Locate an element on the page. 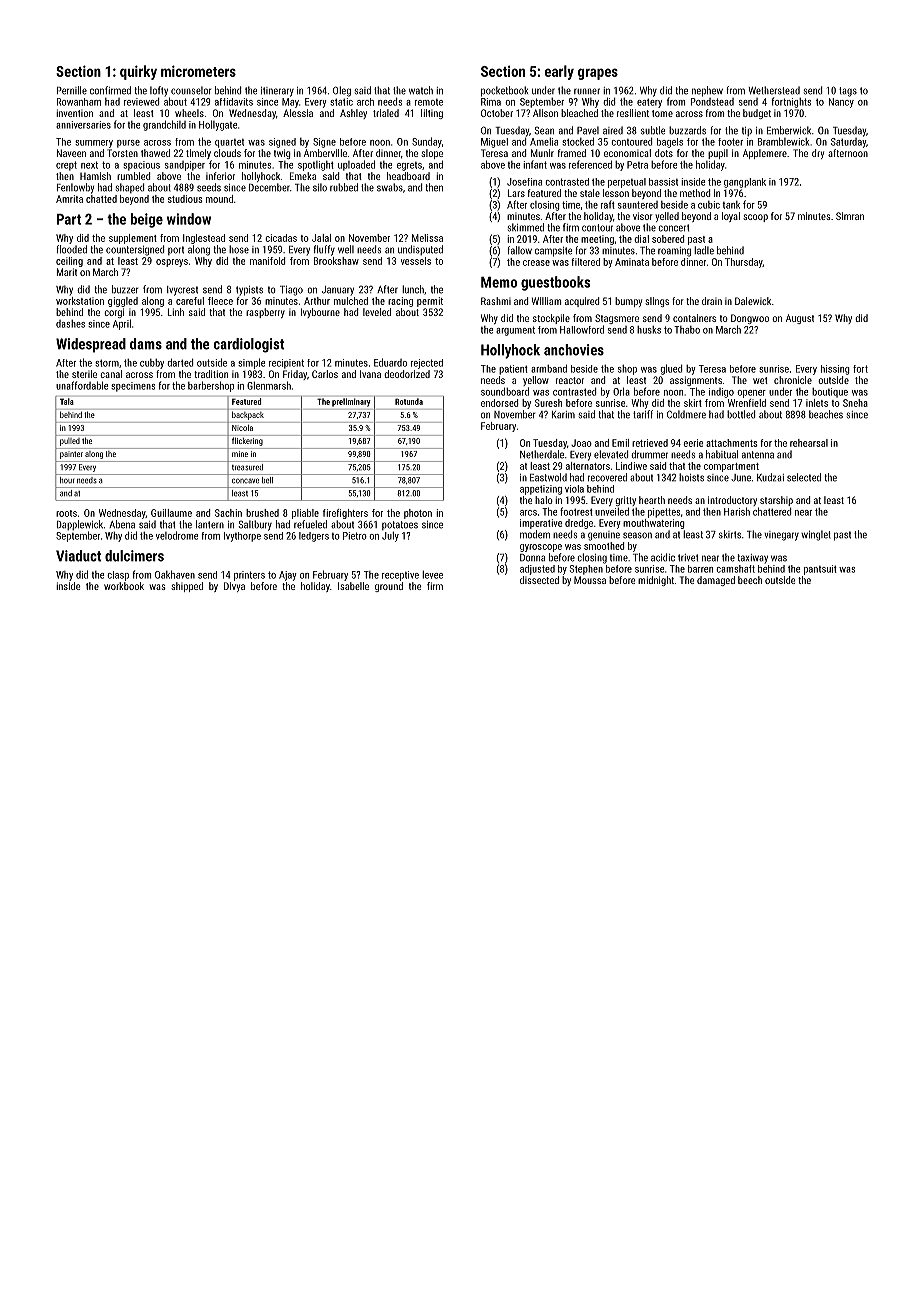 This page has width=924, height=1308. viola is located at coordinates (574, 489).
